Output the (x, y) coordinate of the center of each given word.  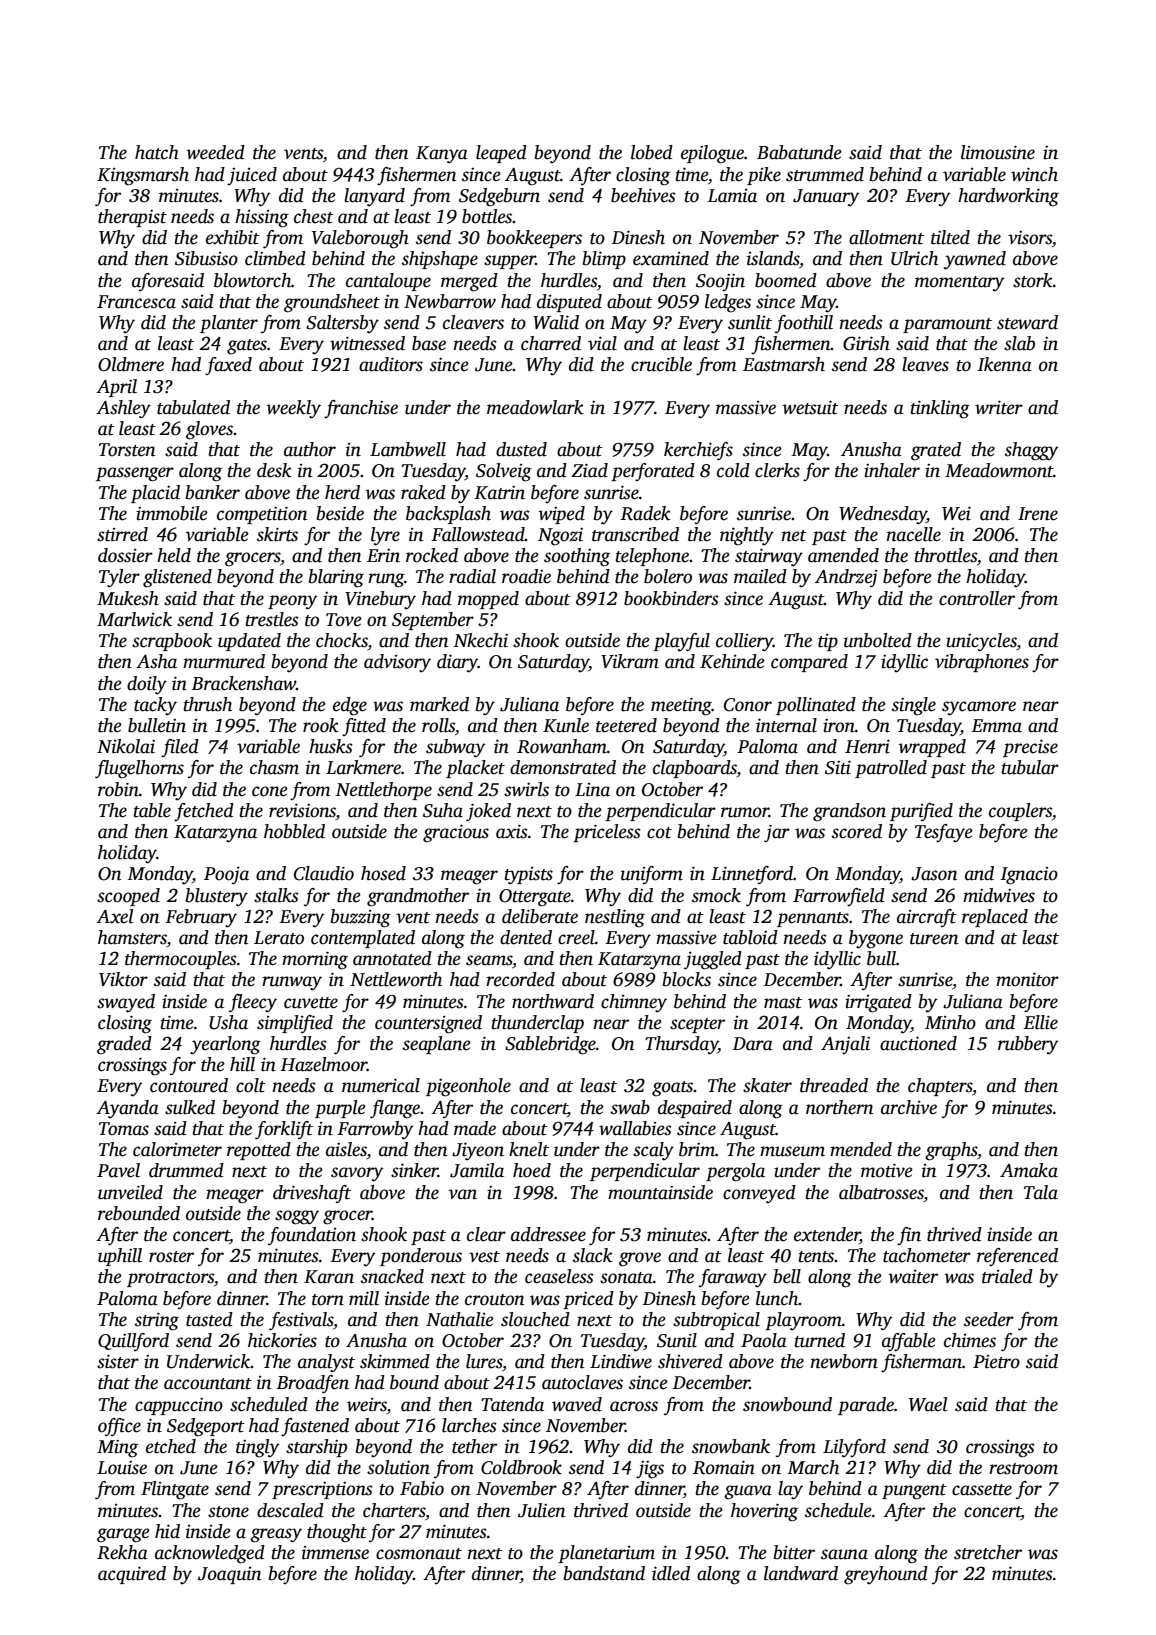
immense (335, 1553)
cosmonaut (419, 1554)
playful (681, 642)
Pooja (226, 876)
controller (977, 598)
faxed (228, 366)
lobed (652, 152)
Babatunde (799, 152)
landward (801, 1573)
